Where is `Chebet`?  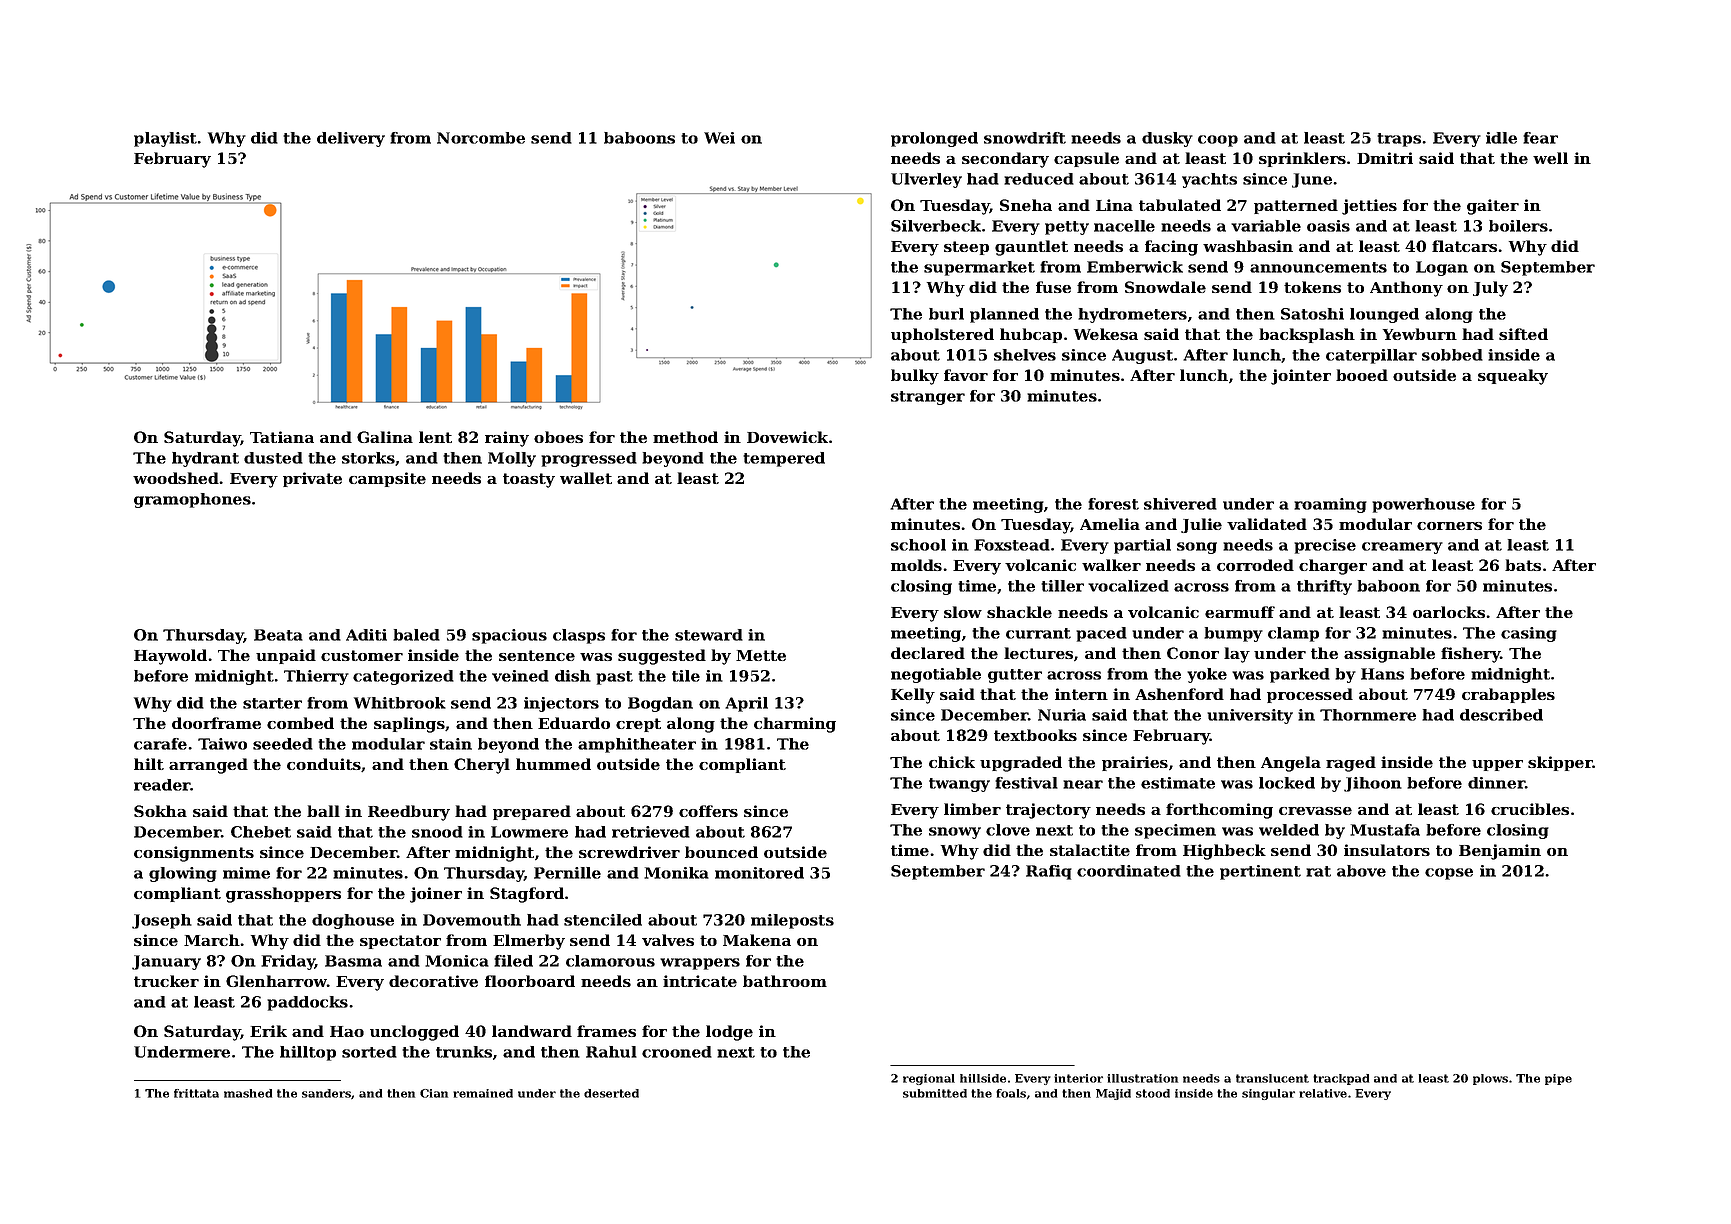 Chebet is located at coordinates (261, 832).
